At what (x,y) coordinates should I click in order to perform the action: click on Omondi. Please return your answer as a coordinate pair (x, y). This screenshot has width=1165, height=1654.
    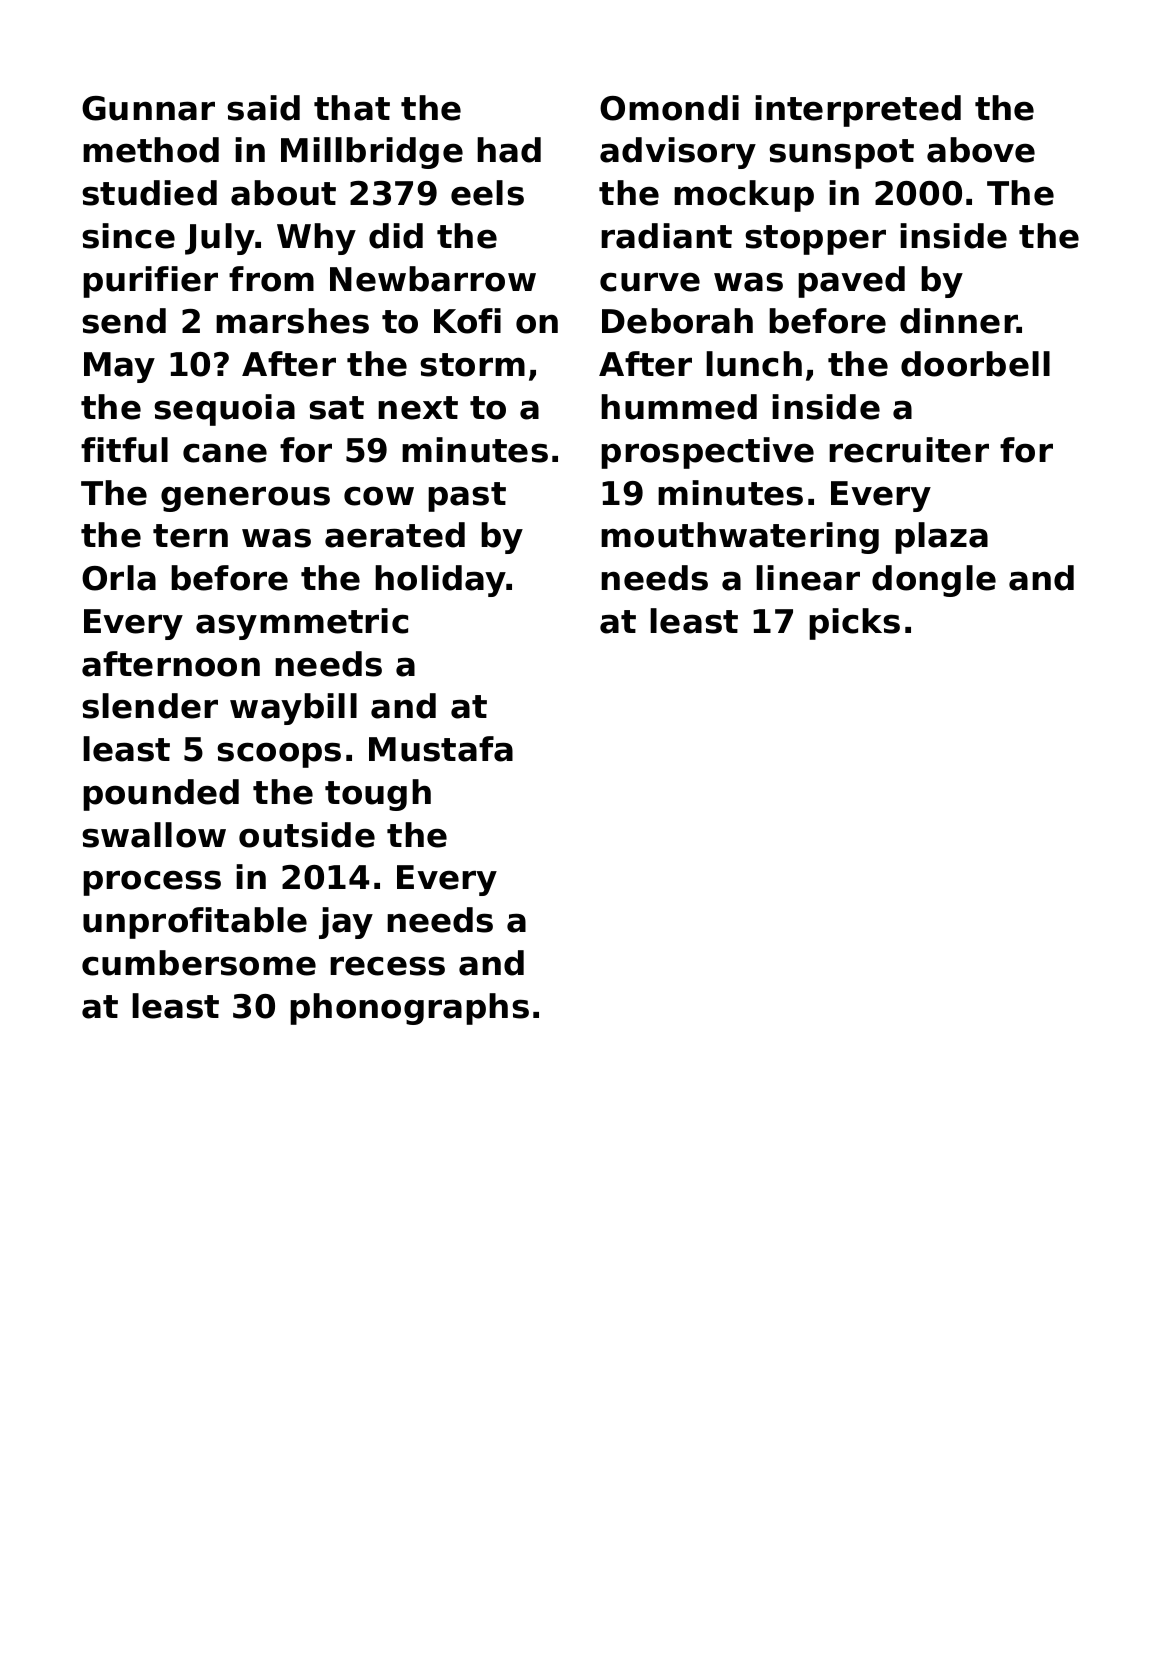
    Looking at the image, I should click on (669, 108).
